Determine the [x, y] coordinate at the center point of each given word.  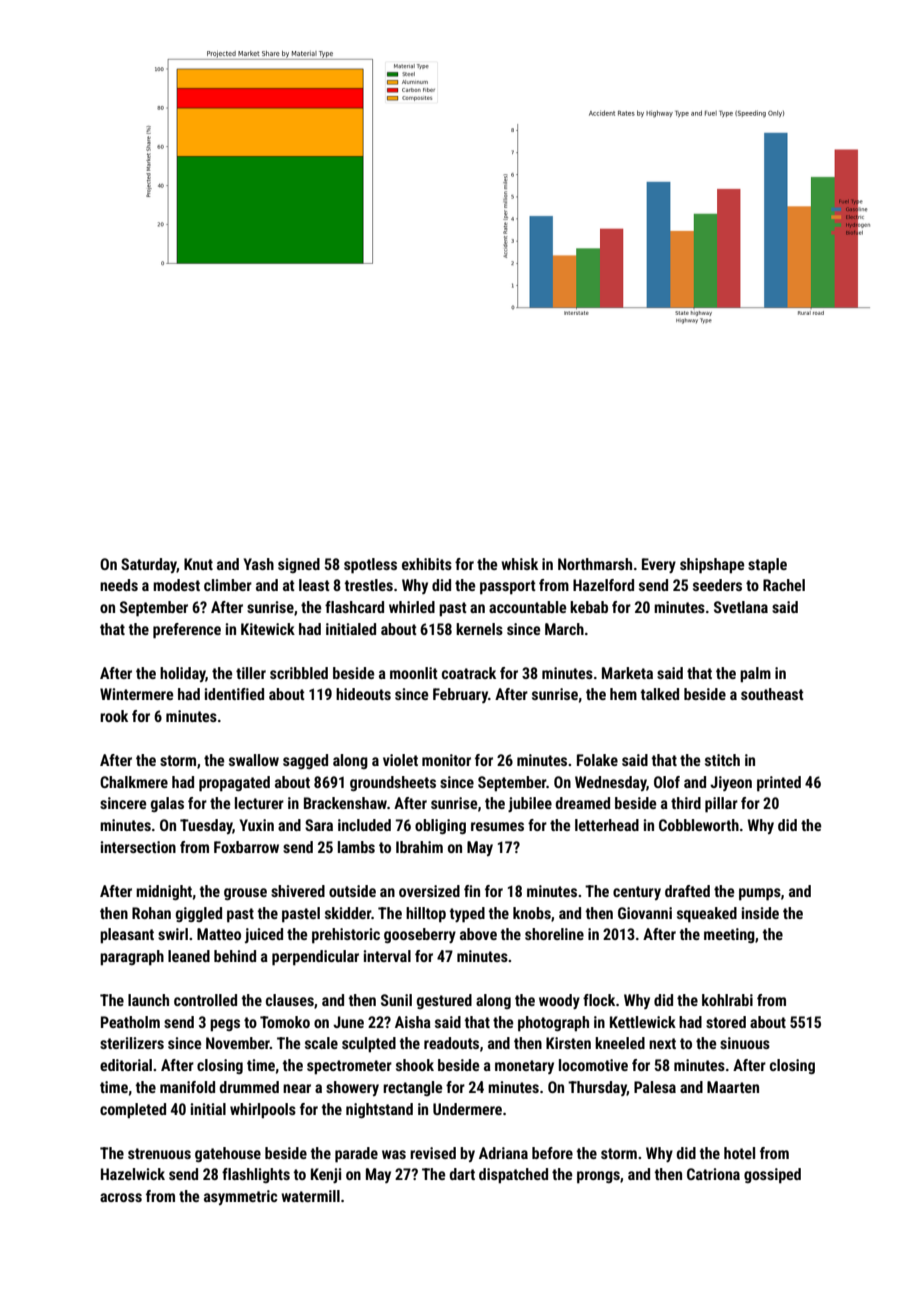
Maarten [733, 1087]
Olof [667, 782]
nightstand [379, 1110]
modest [176, 585]
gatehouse [228, 1154]
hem [623, 694]
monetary [524, 1067]
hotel [739, 1153]
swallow [254, 760]
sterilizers [132, 1043]
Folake [597, 760]
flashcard [354, 607]
